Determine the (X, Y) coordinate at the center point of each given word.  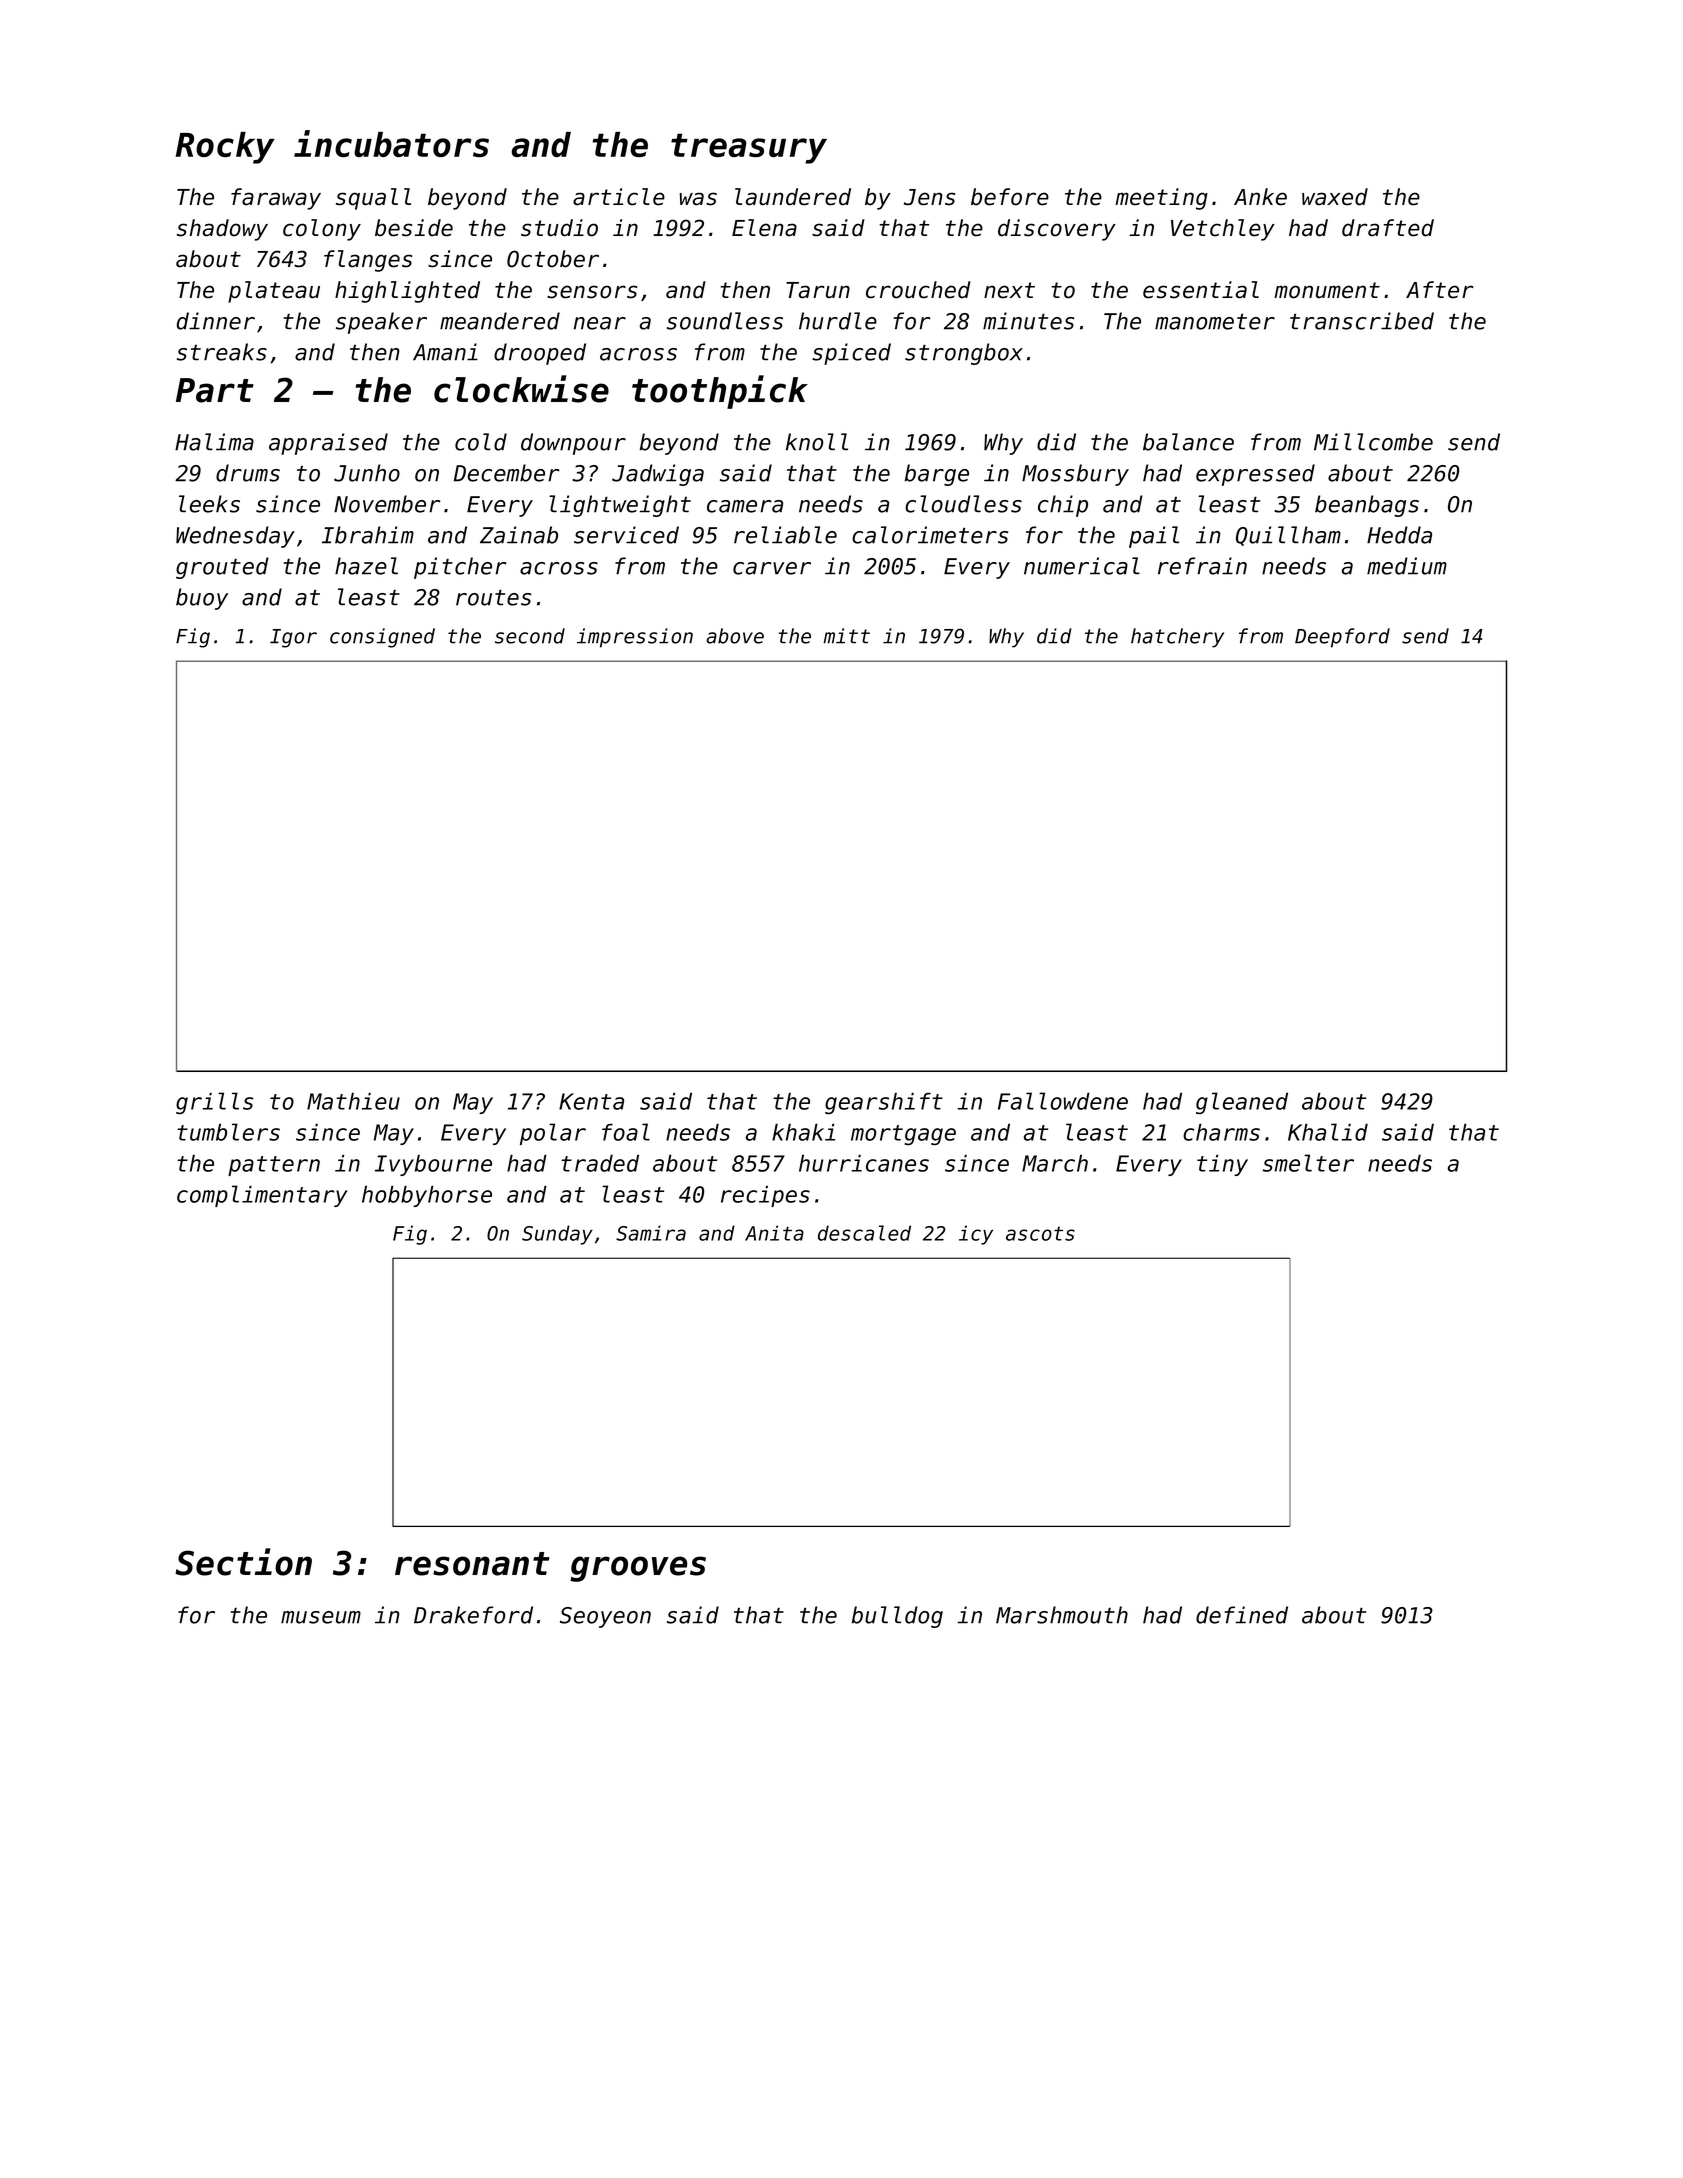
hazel (366, 566)
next (1009, 290)
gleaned (1242, 1103)
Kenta (591, 1101)
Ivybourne (433, 1165)
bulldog (897, 1617)
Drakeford (473, 1615)
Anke (1260, 197)
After (1439, 290)
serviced (626, 535)
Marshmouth (1062, 1615)
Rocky (225, 148)
